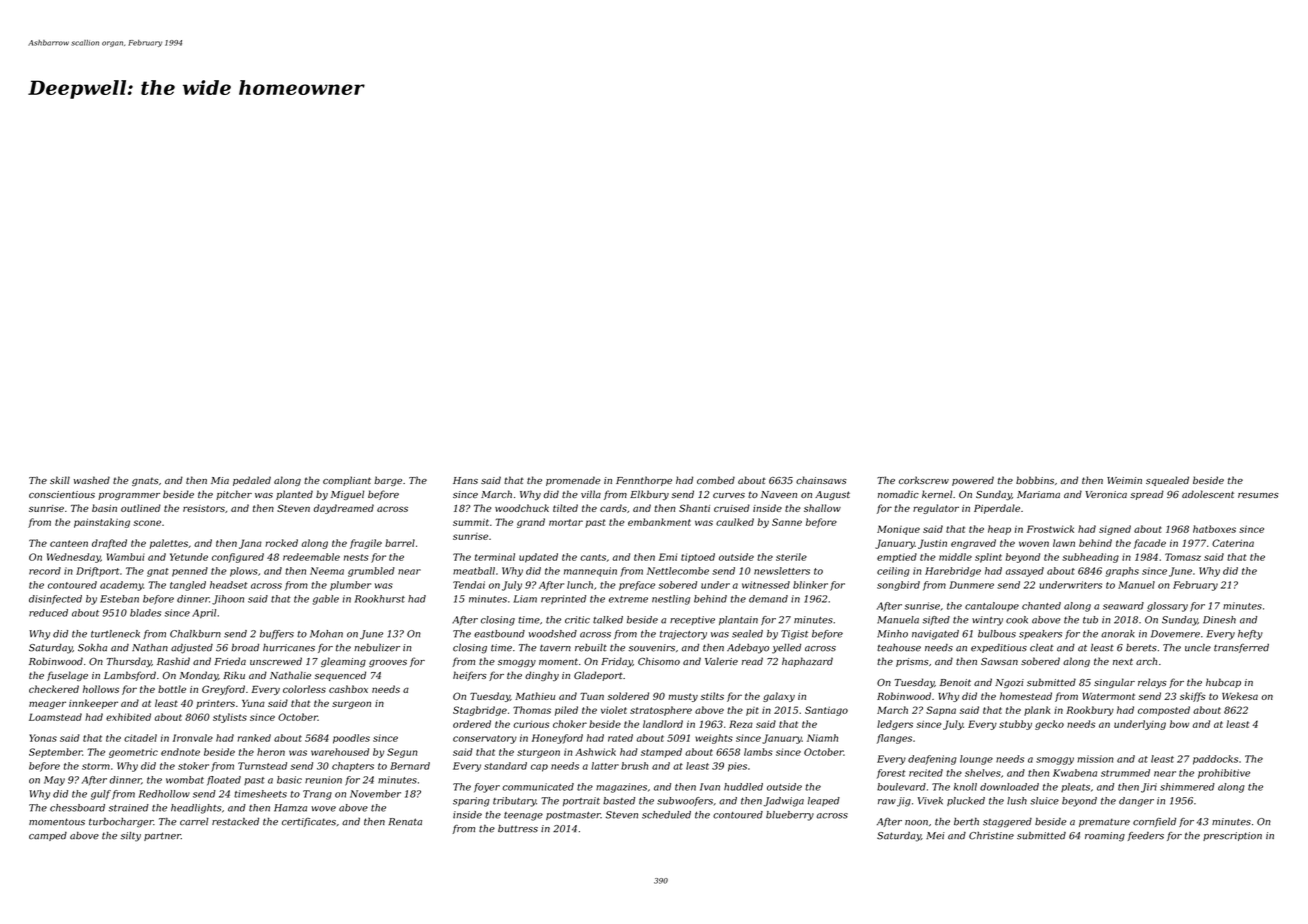  What do you see at coordinates (1041, 648) in the screenshot?
I see `cleat` at bounding box center [1041, 648].
